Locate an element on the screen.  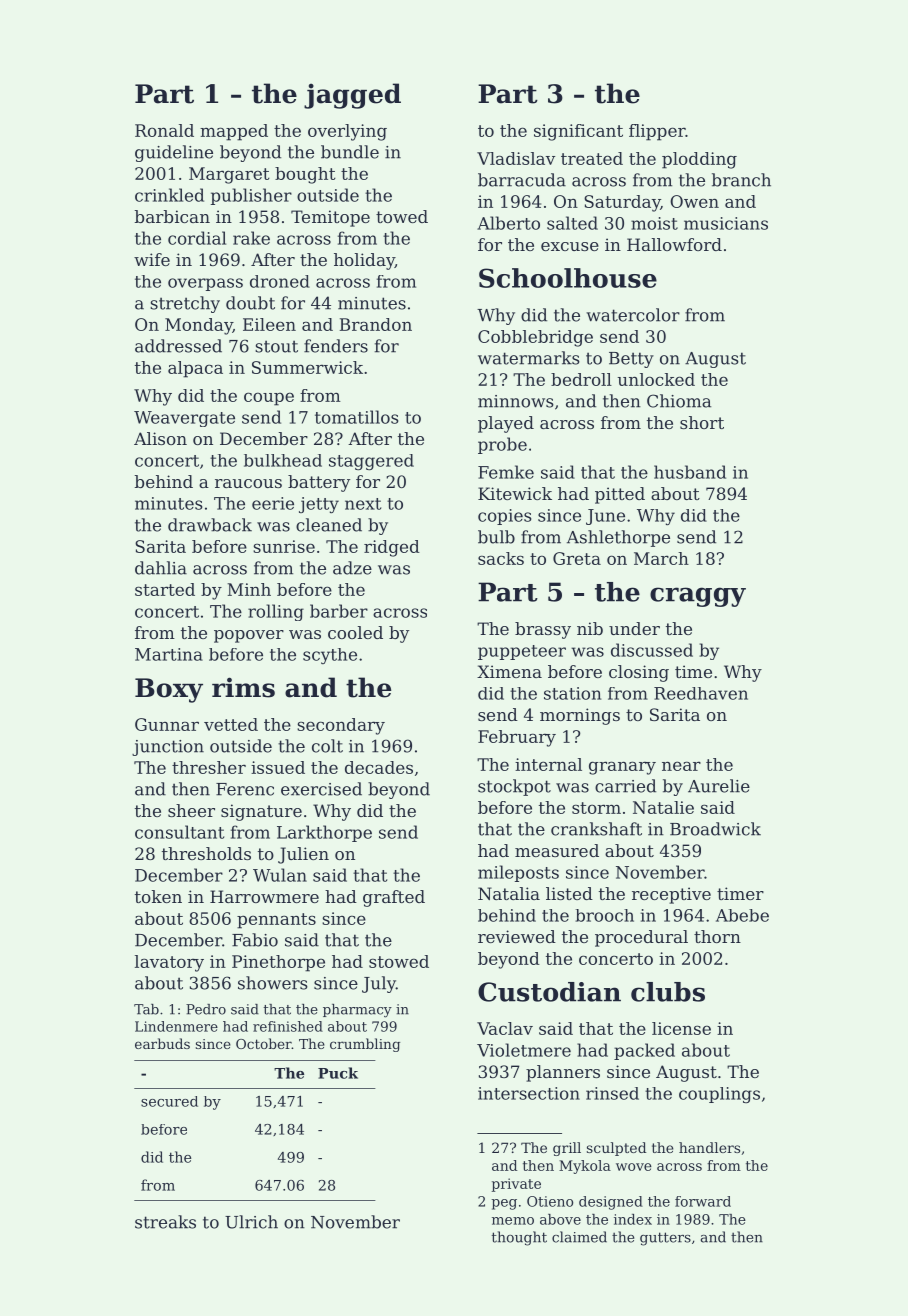
Ferenc is located at coordinates (245, 789).
